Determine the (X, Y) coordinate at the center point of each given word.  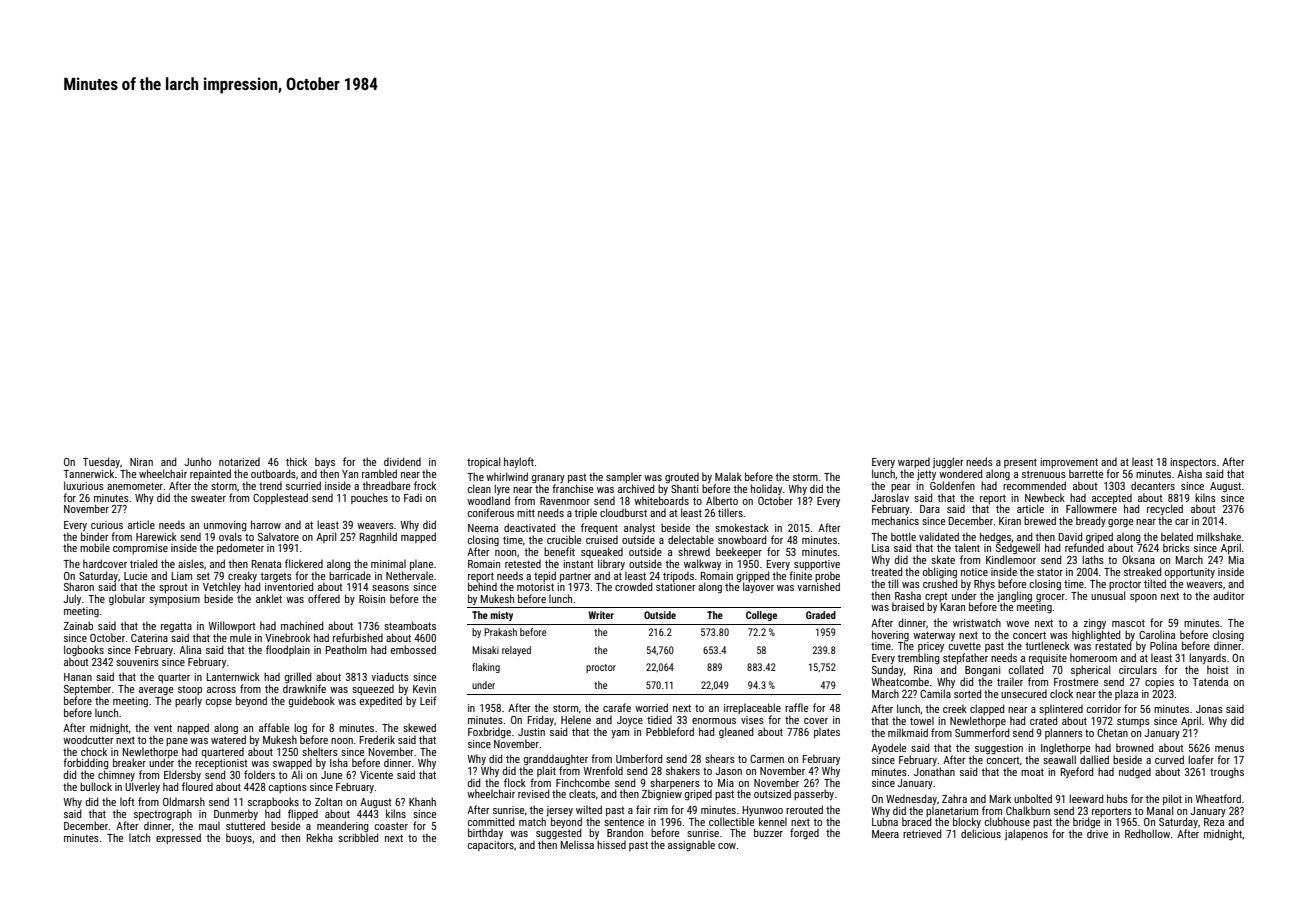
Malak (728, 476)
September (87, 689)
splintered (1061, 709)
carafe (617, 707)
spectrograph (163, 815)
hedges (995, 537)
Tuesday (101, 462)
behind (482, 586)
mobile (95, 547)
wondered (960, 473)
